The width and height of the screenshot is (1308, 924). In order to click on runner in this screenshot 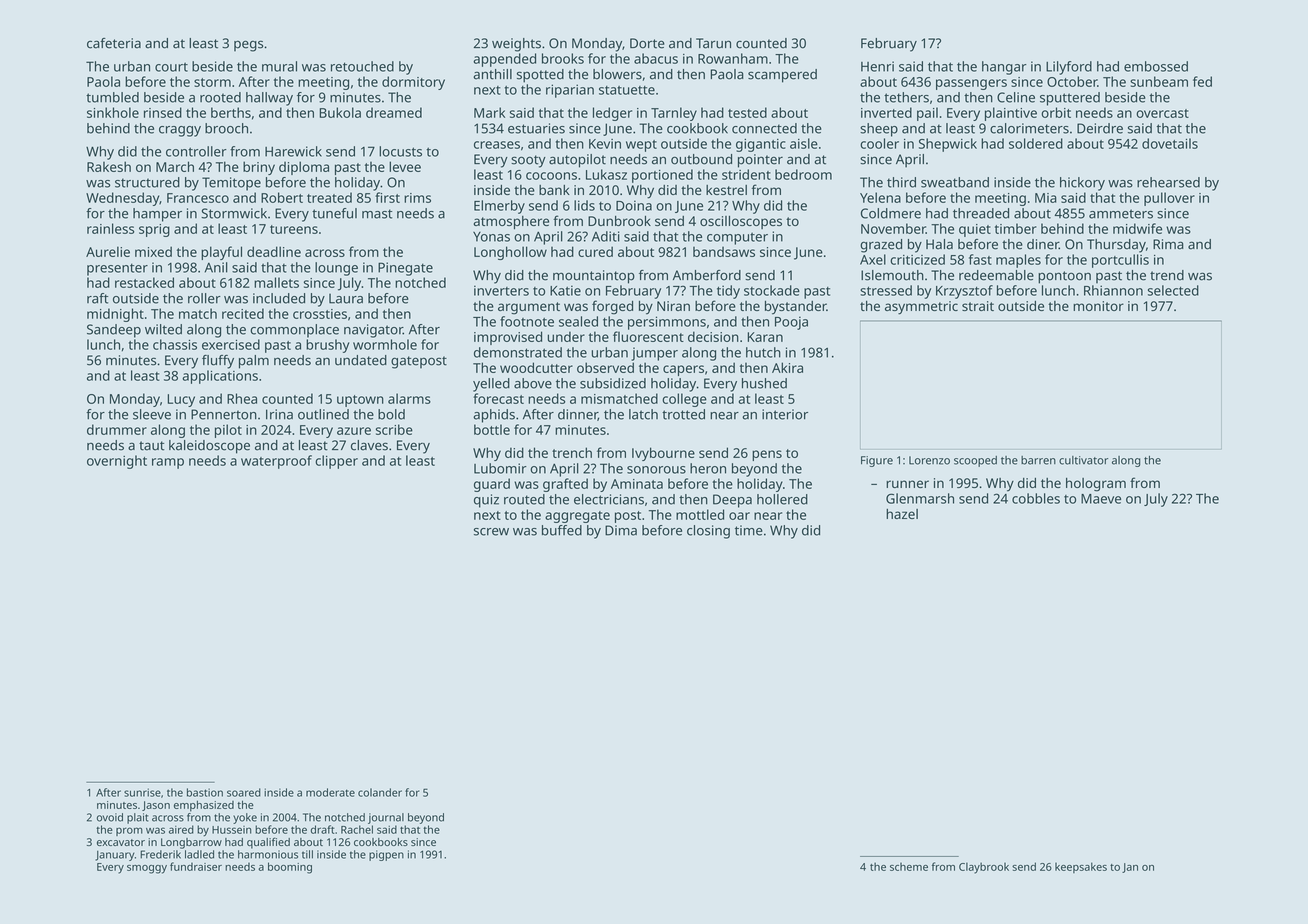, I will do `click(907, 484)`.
